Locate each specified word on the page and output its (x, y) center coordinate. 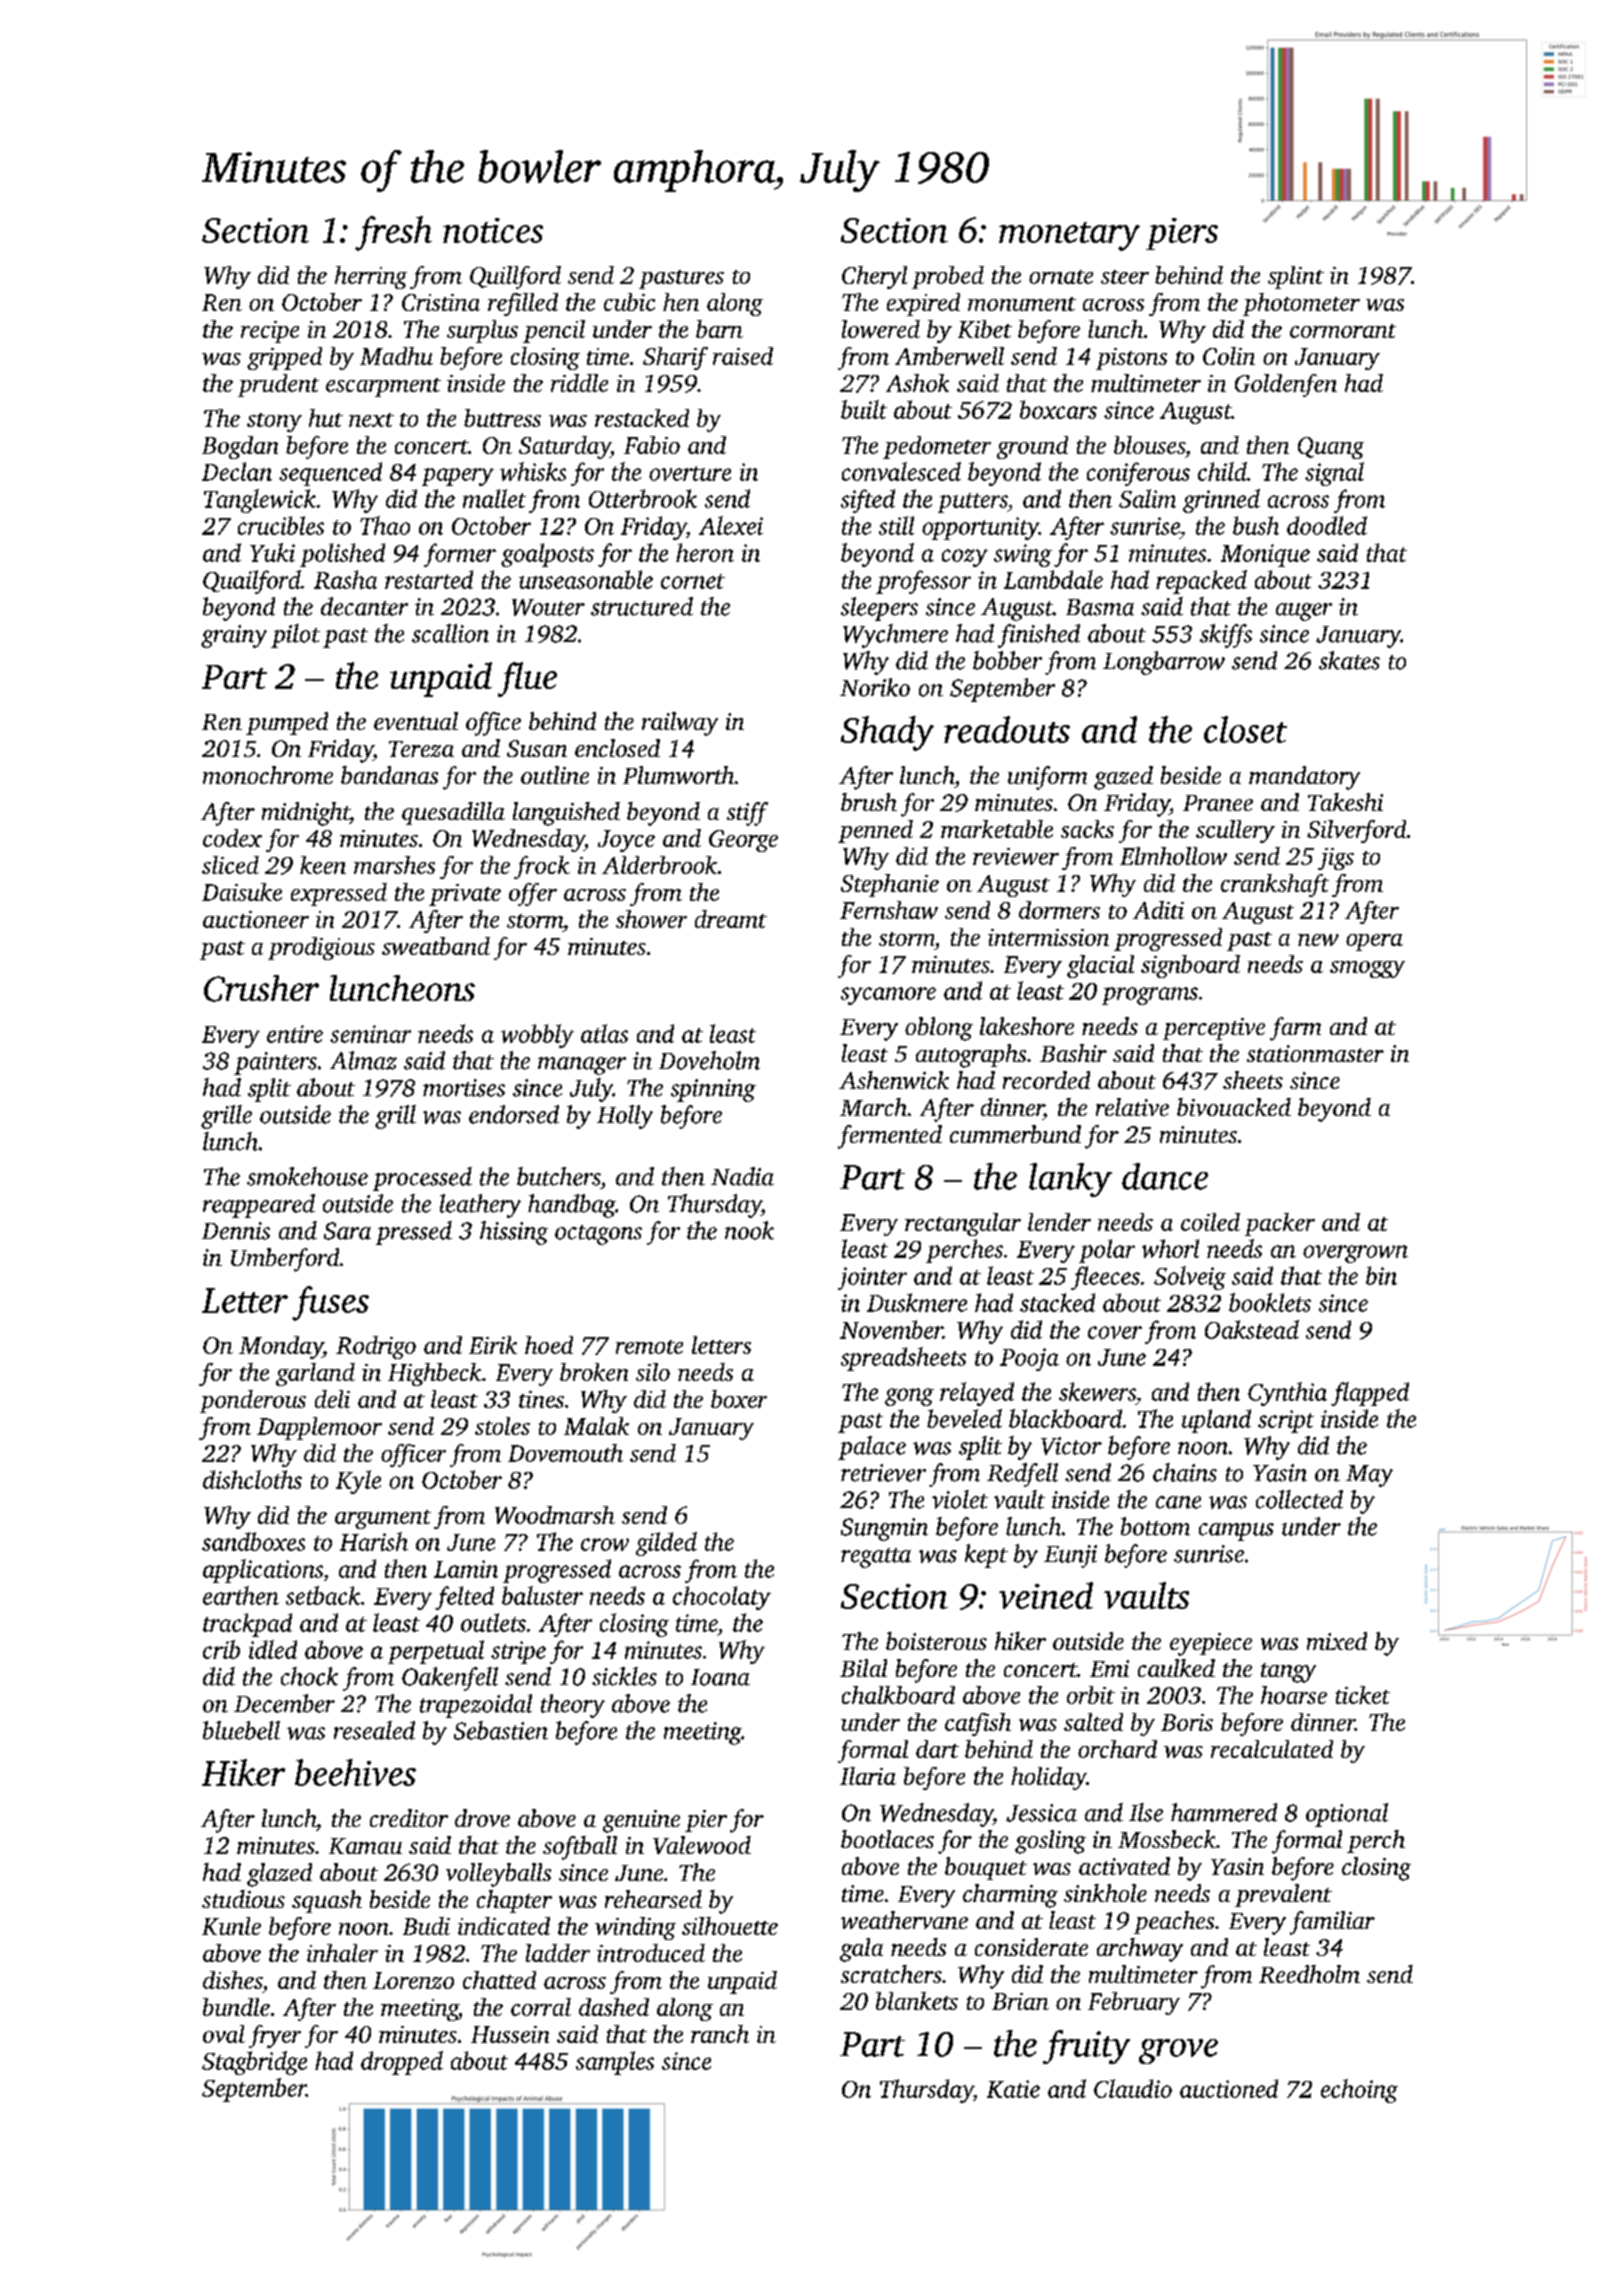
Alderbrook (659, 865)
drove (482, 1818)
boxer (739, 1399)
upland (1216, 1421)
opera (1374, 942)
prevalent (1283, 1895)
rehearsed (653, 1899)
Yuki (272, 552)
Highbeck (435, 1374)
